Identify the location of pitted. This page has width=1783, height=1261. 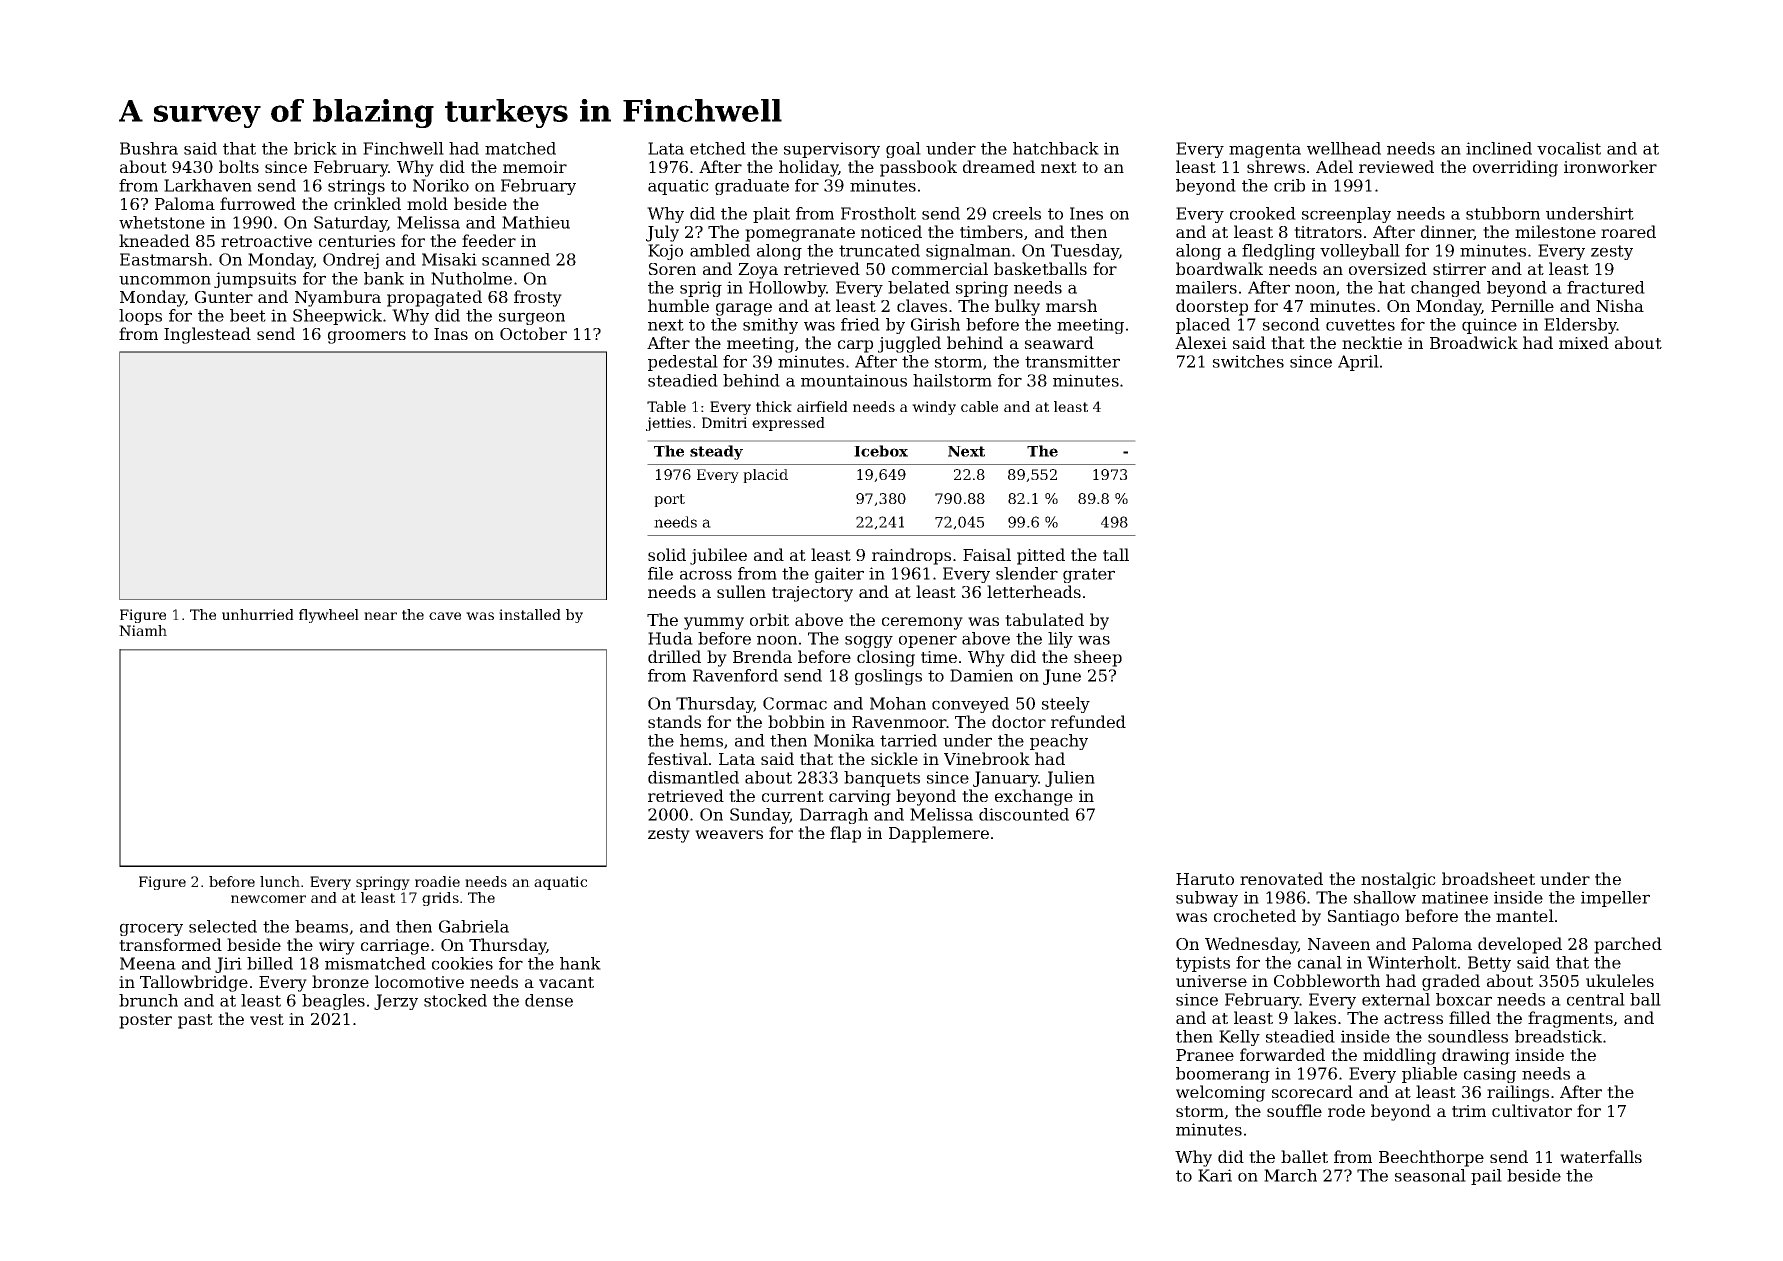
(1041, 556).
